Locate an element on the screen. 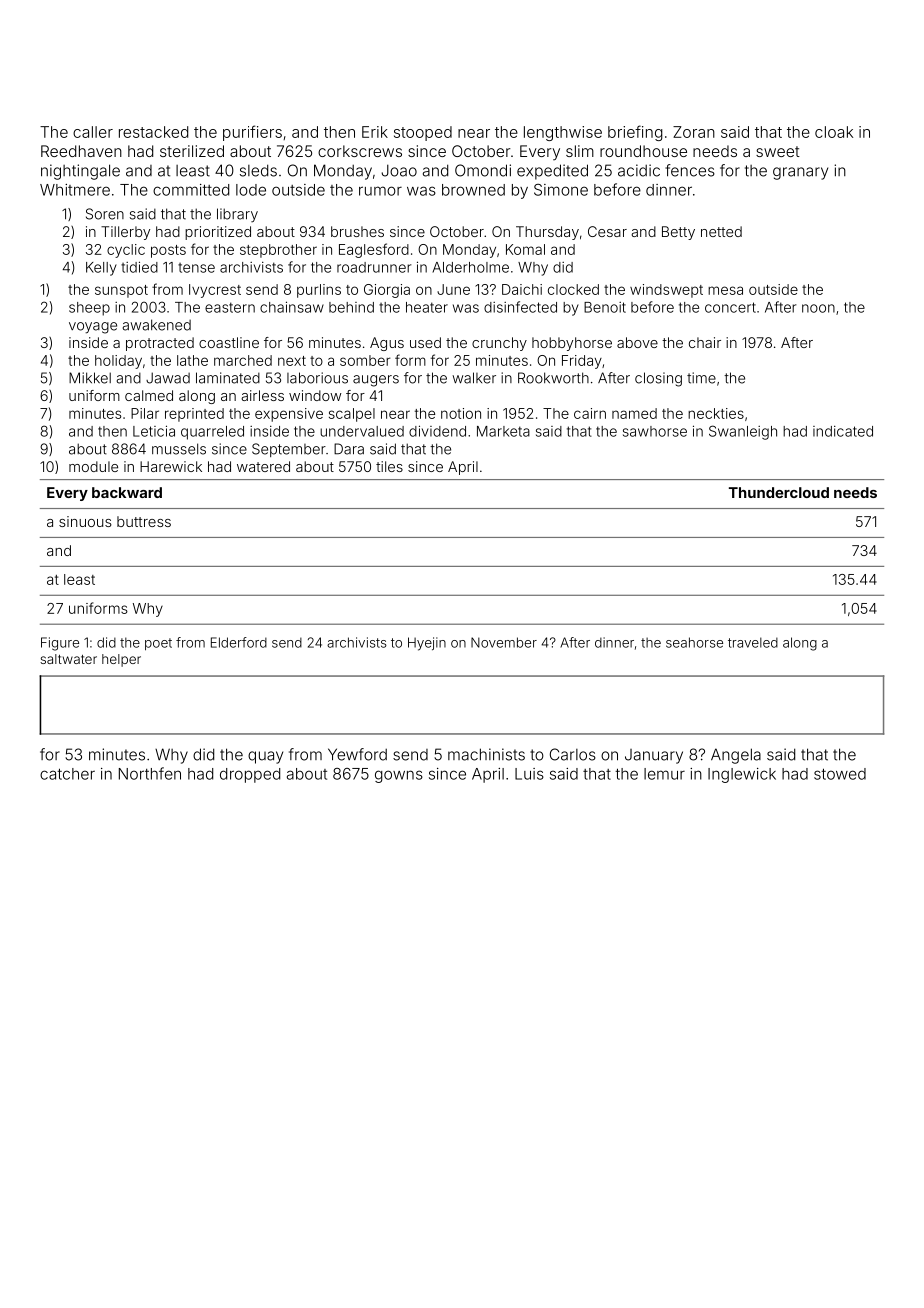 The width and height of the screenshot is (924, 1308). netted is located at coordinates (721, 231).
